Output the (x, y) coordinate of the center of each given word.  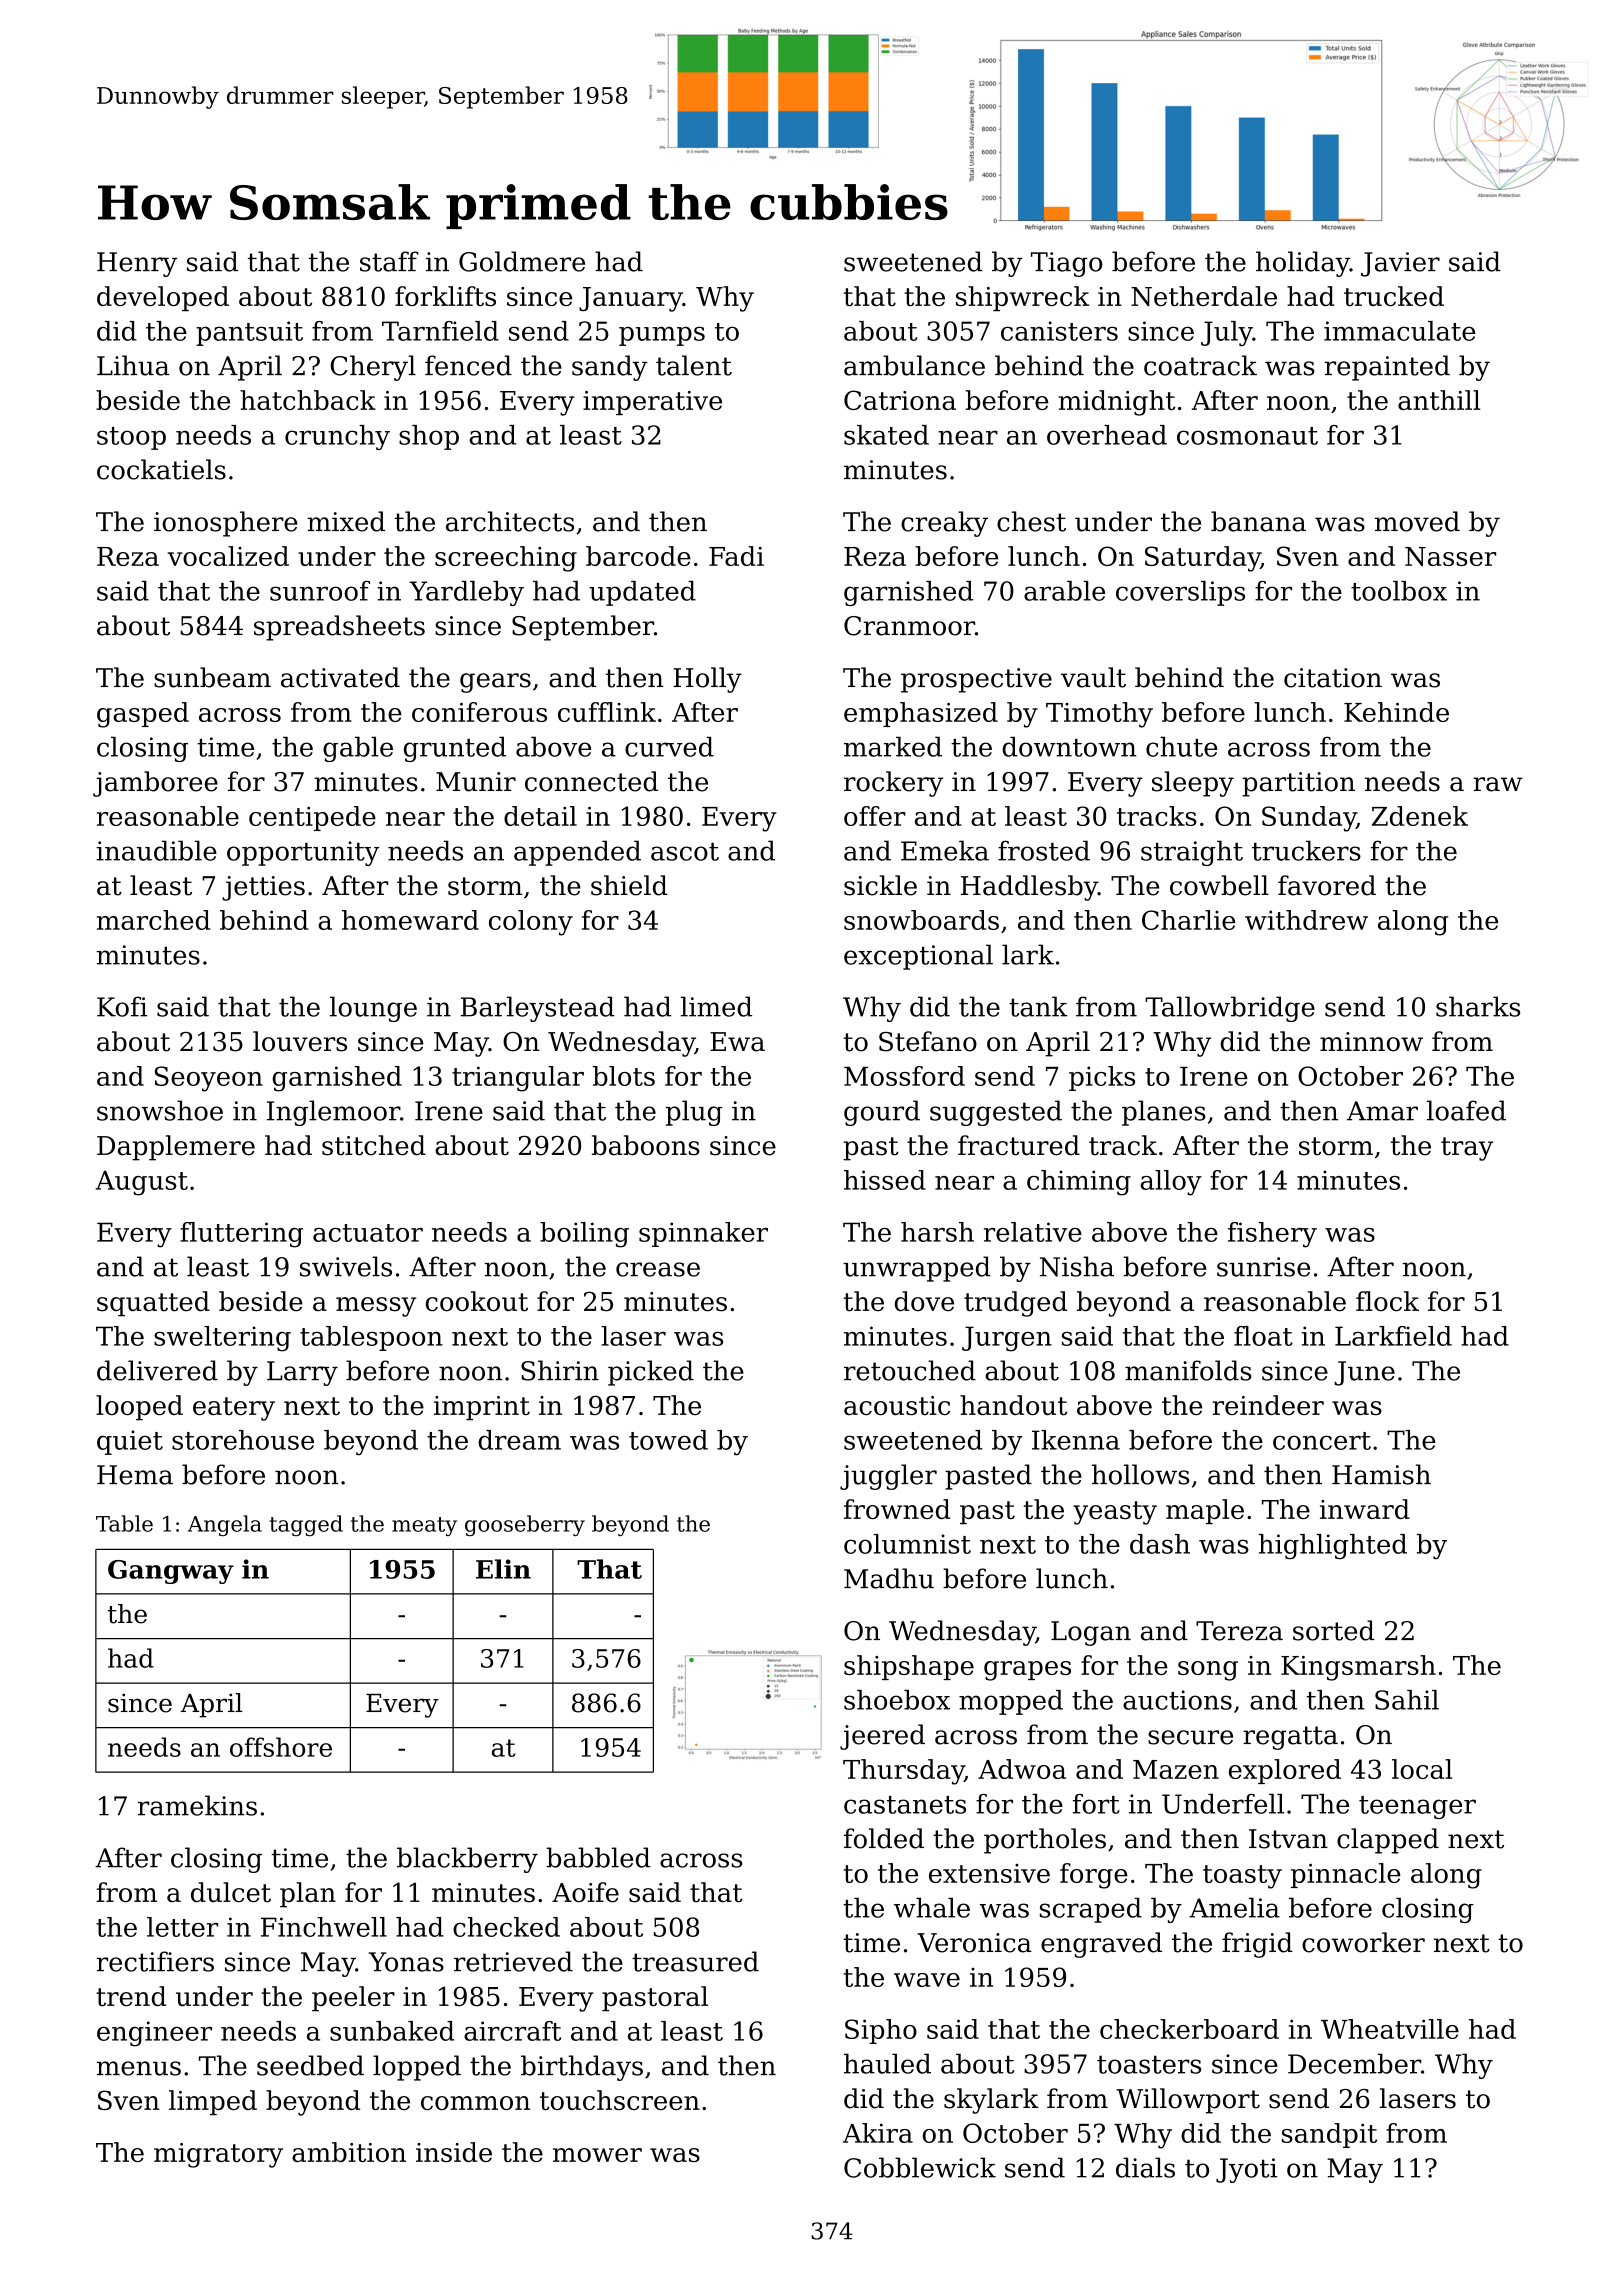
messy (376, 1307)
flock (1387, 1301)
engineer (154, 2034)
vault (1093, 677)
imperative (652, 403)
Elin (503, 1569)
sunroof (320, 591)
